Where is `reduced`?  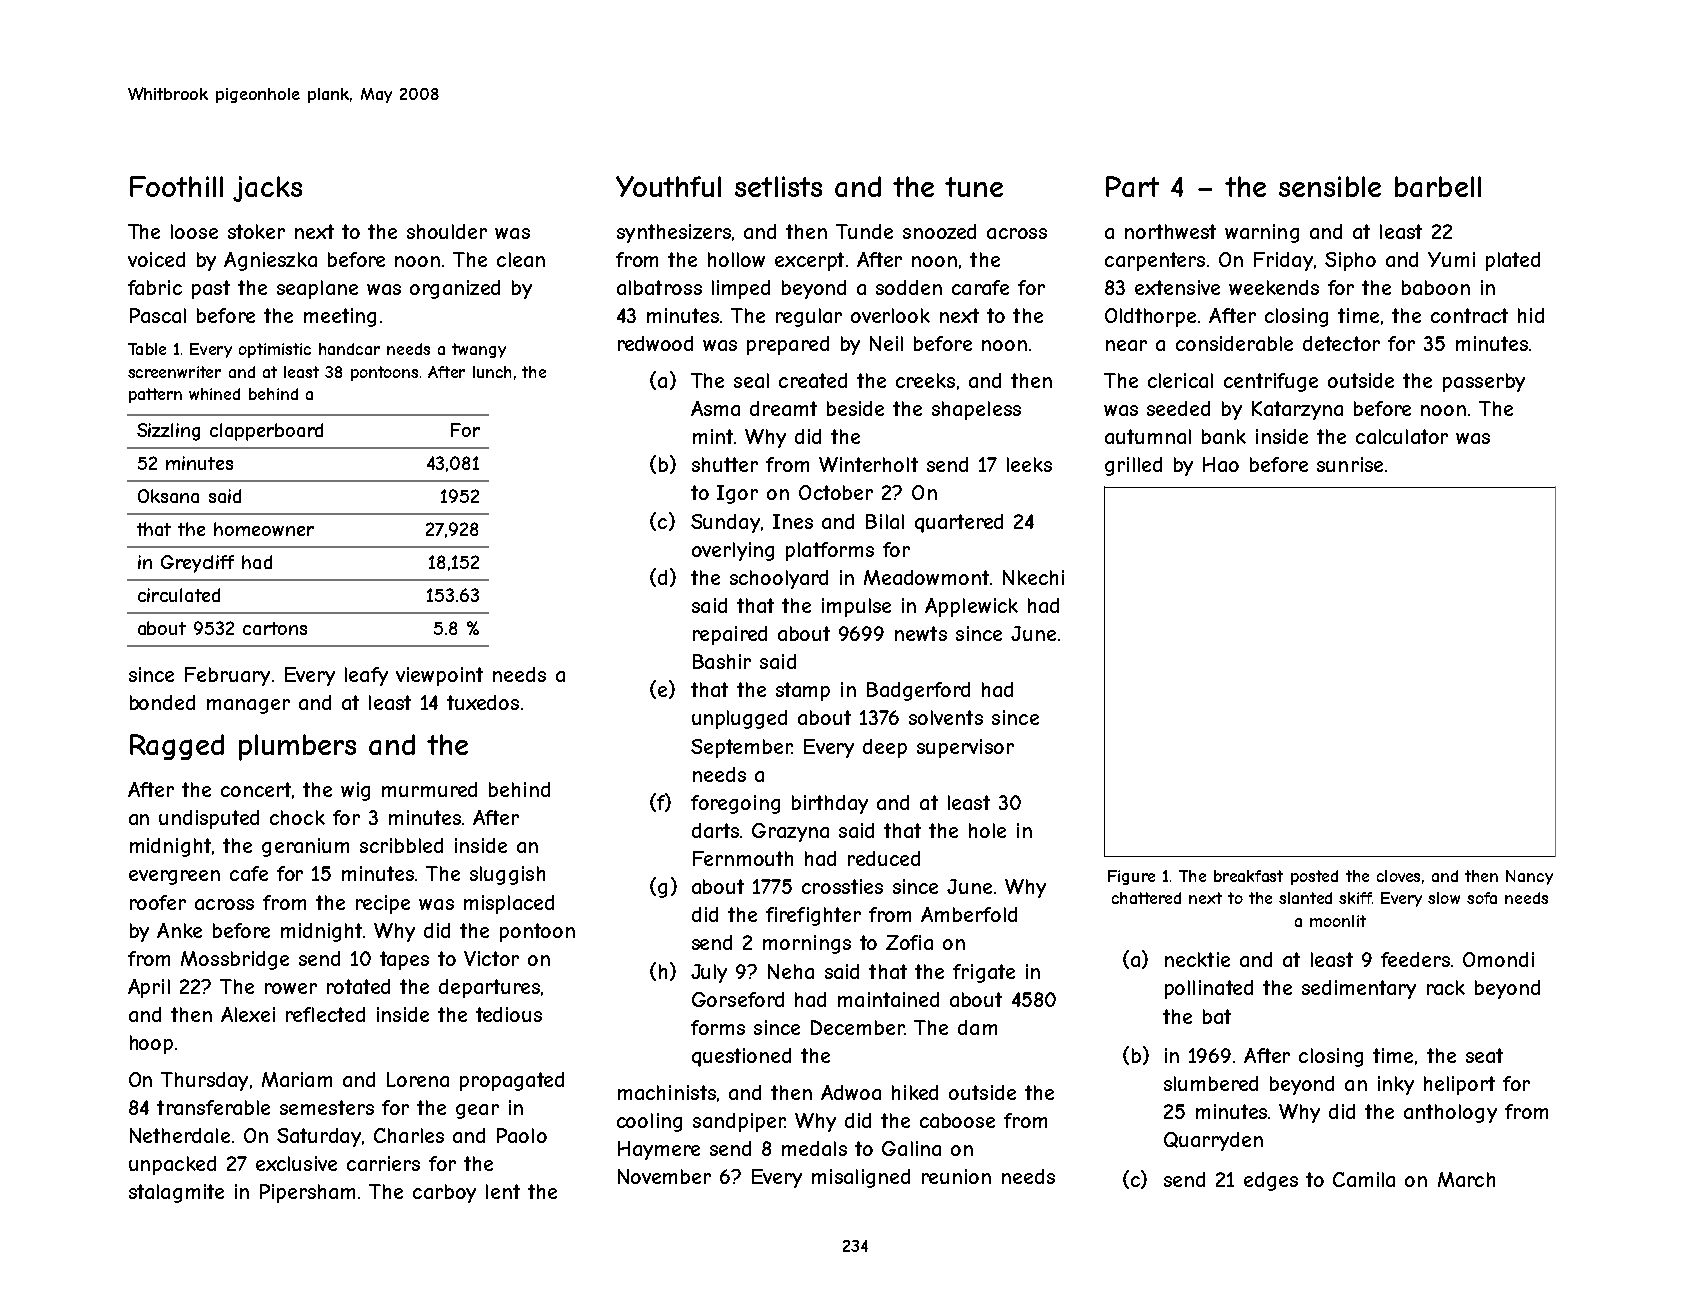
reduced is located at coordinates (884, 858).
